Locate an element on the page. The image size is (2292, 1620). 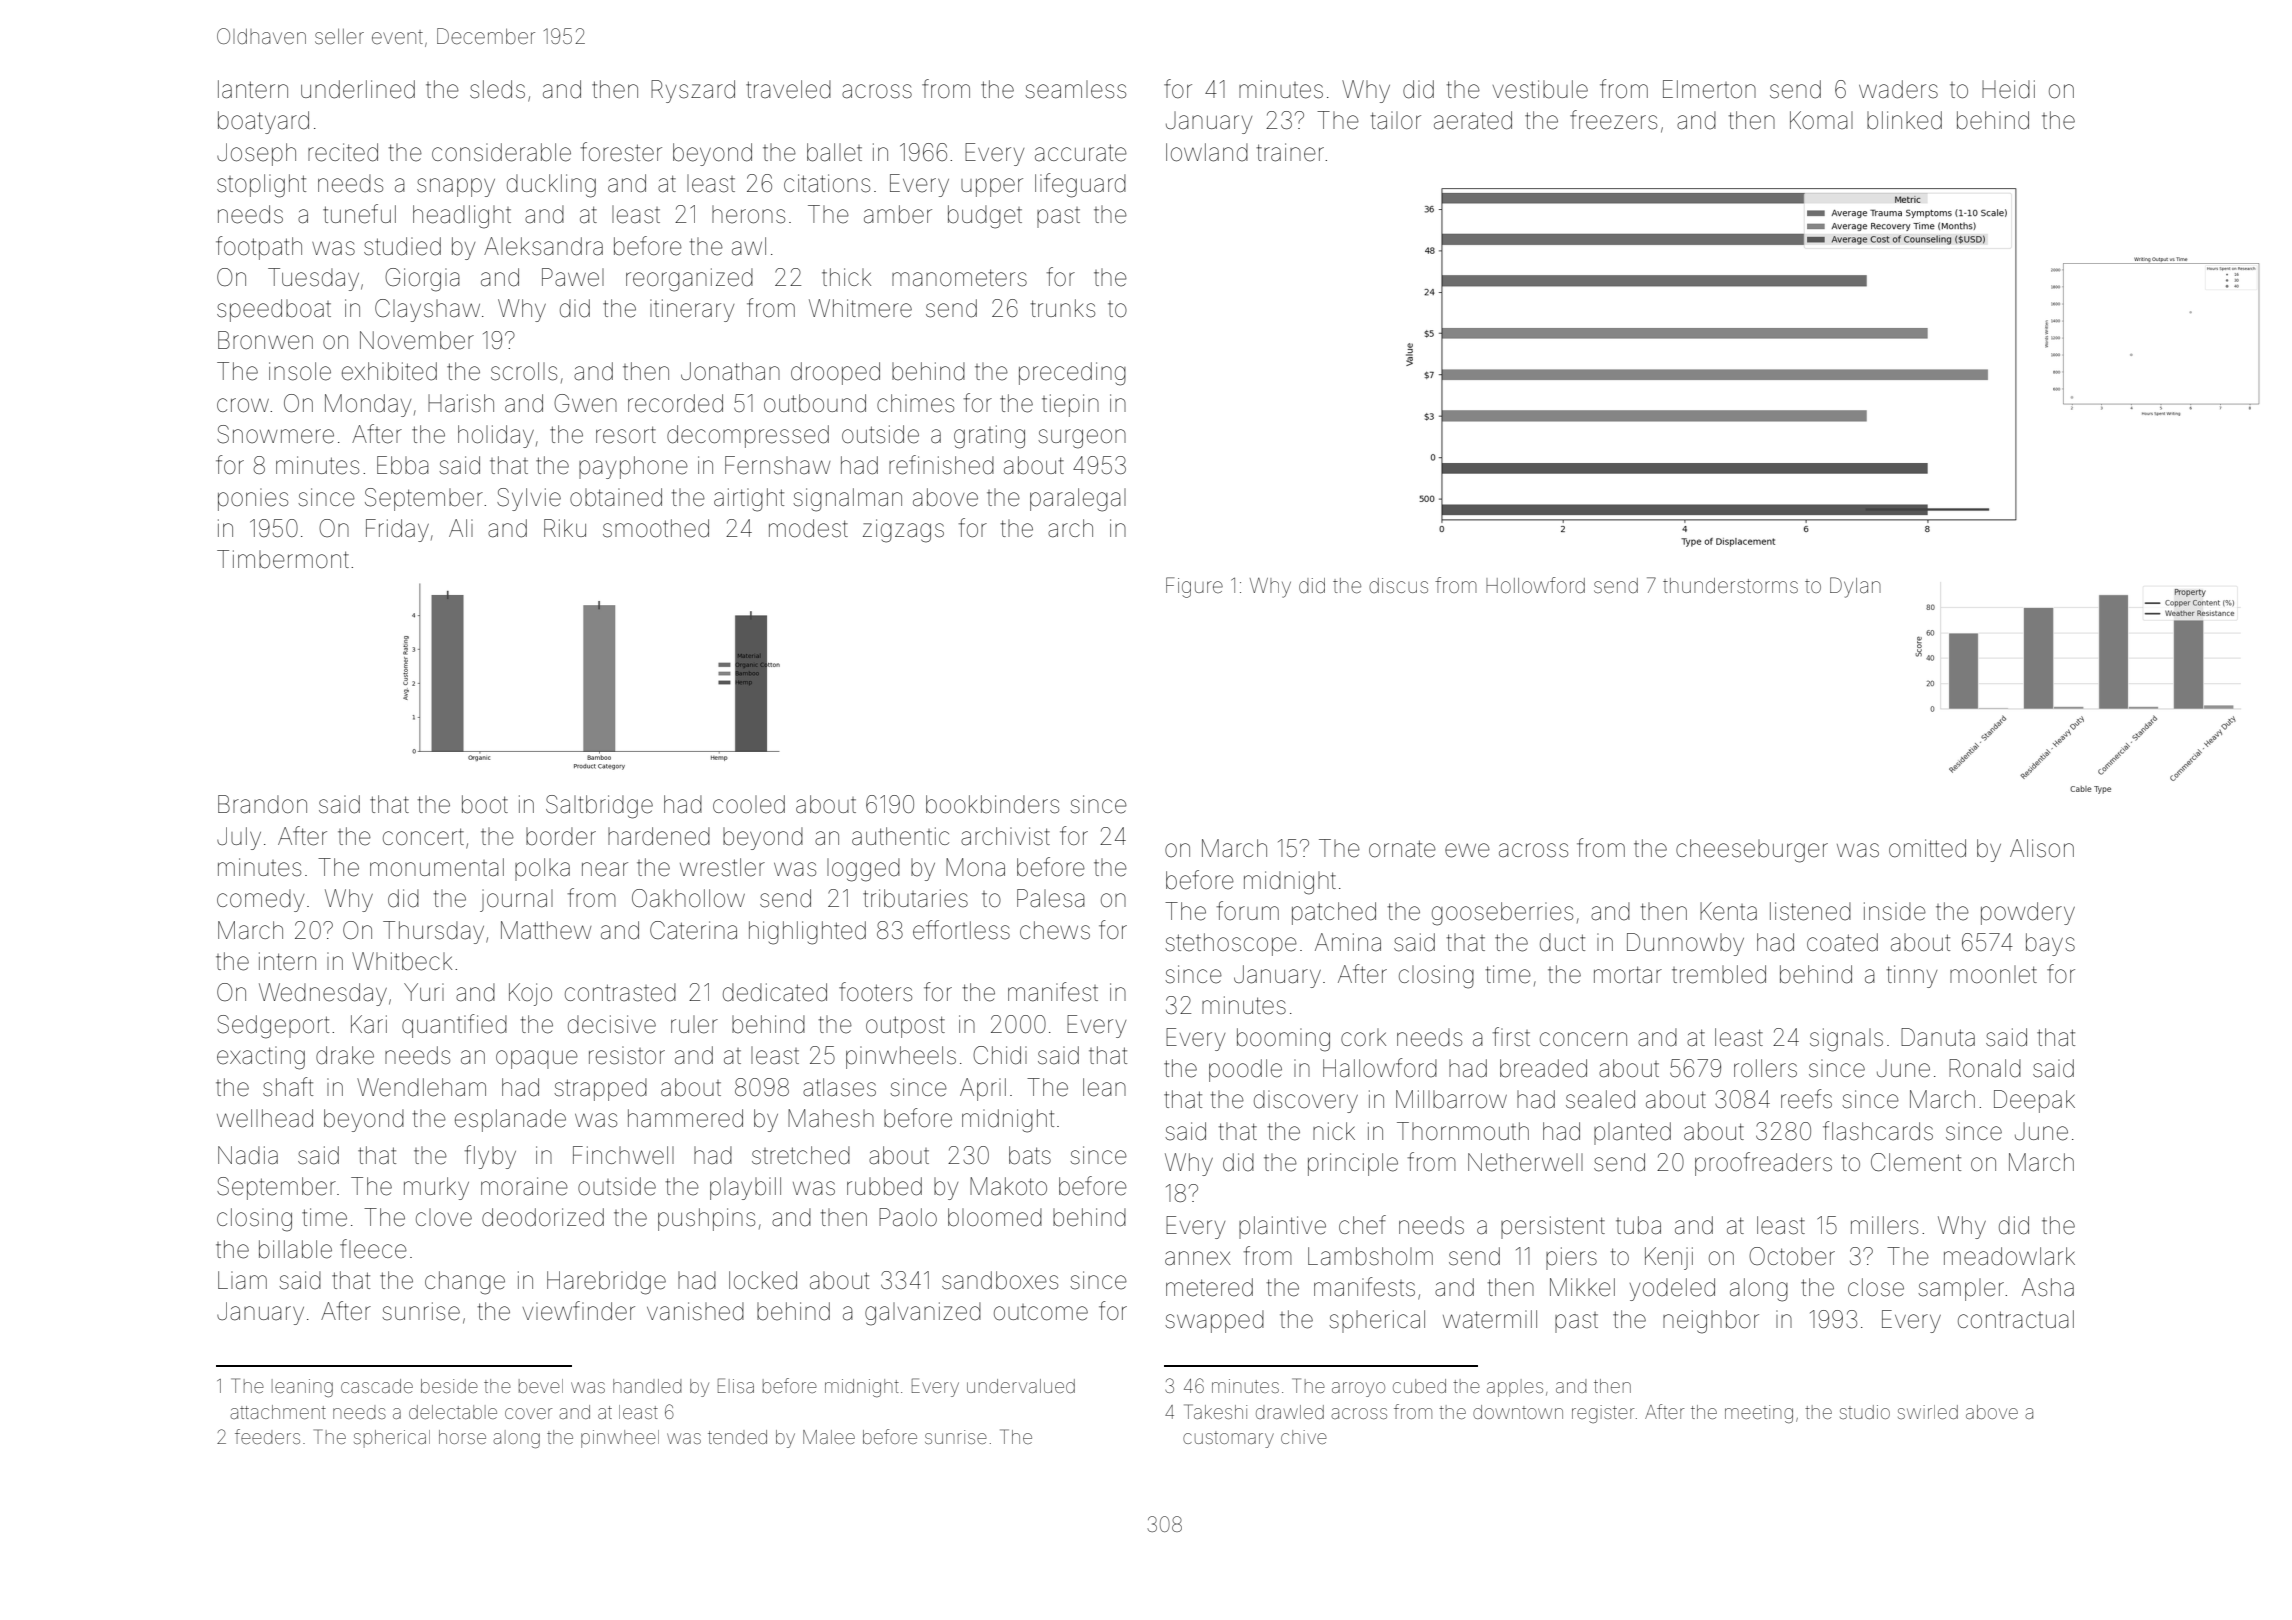
feeders is located at coordinates (267, 1436).
